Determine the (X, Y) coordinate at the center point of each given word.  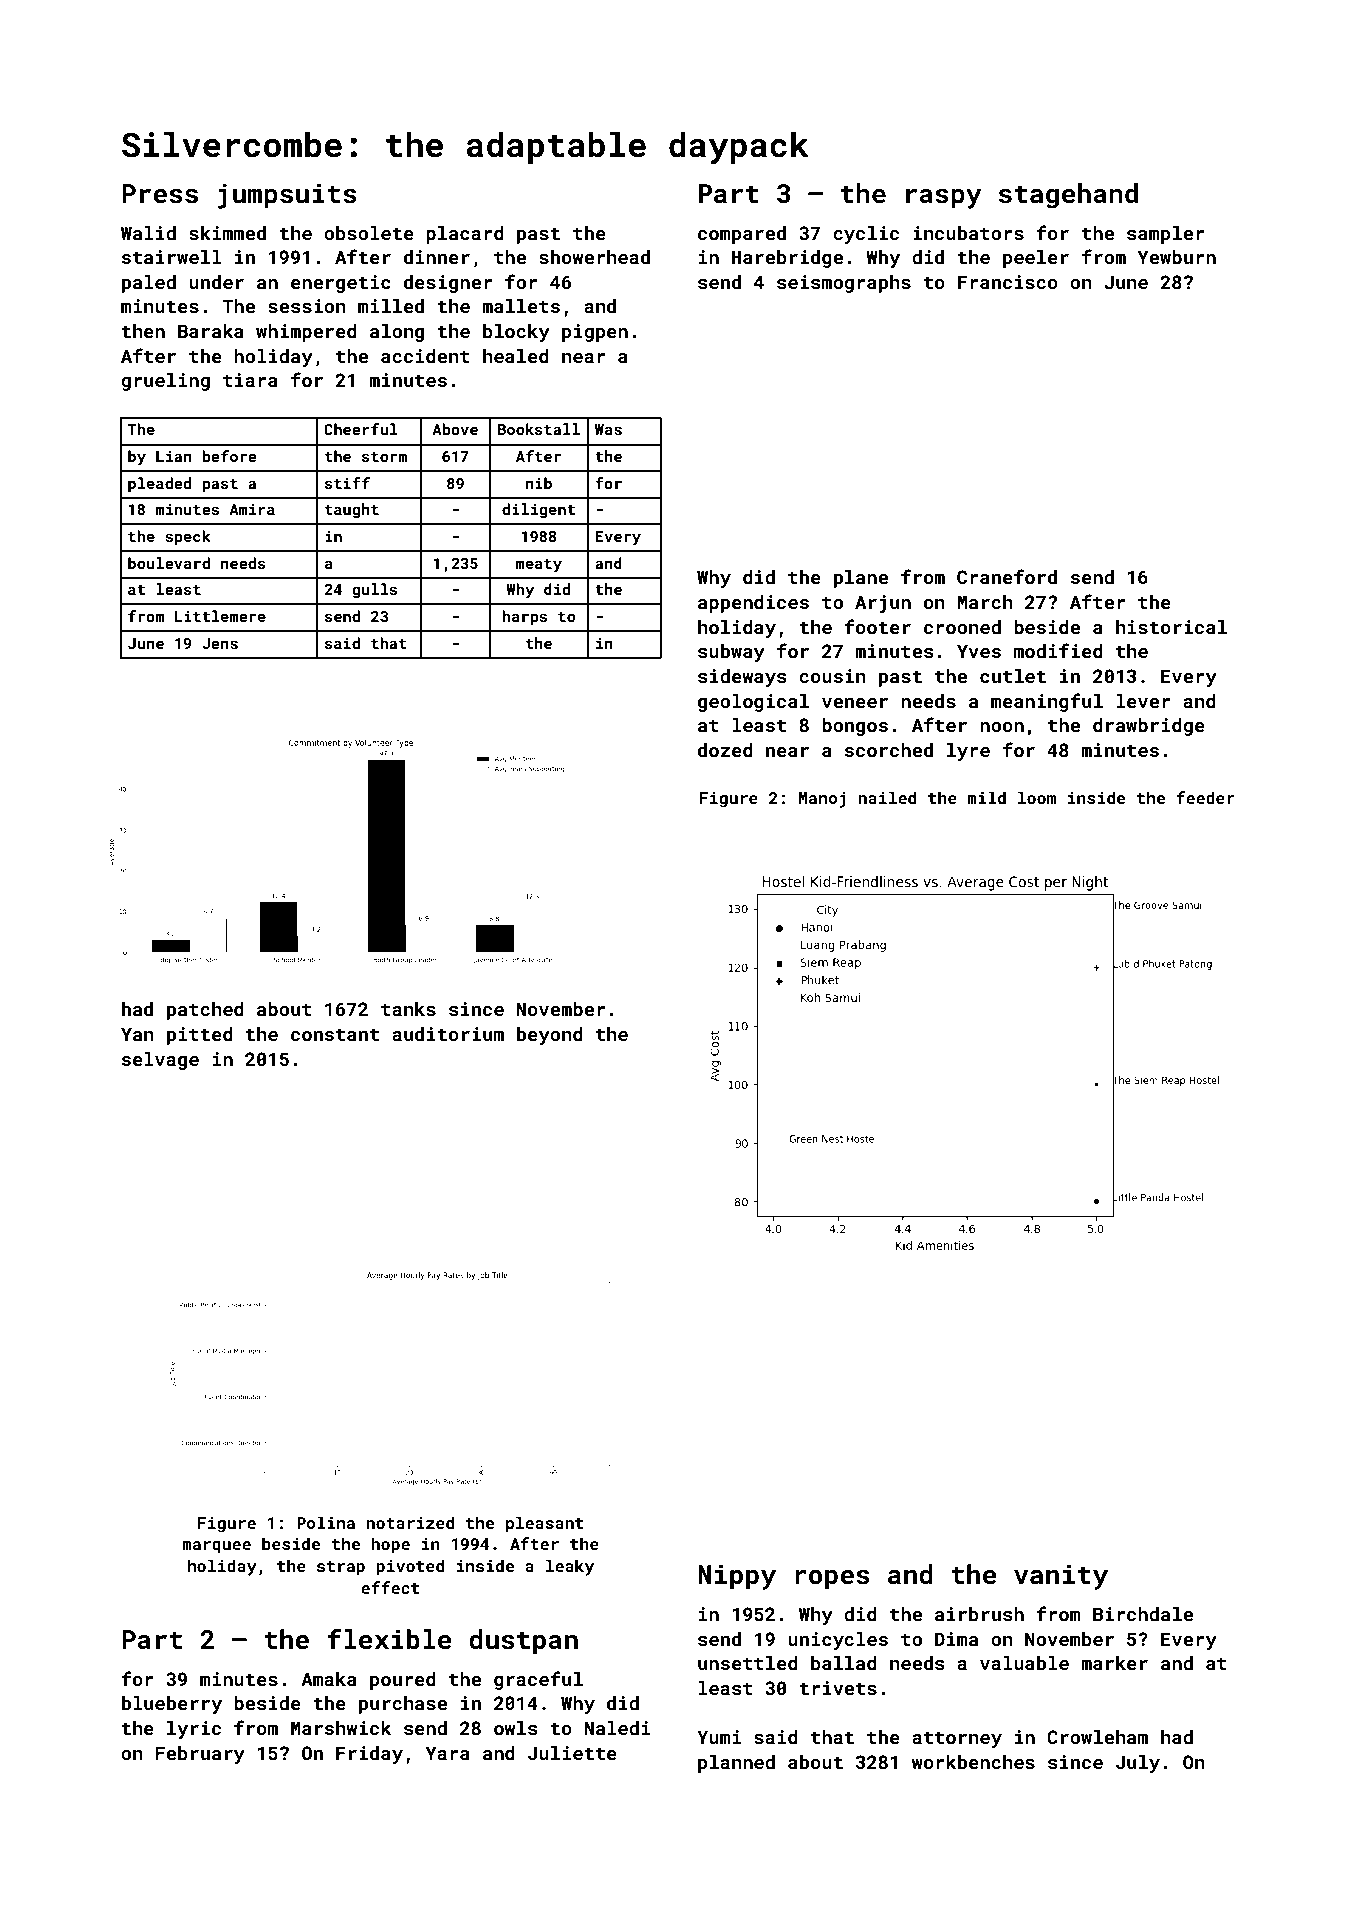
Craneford (1007, 576)
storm (384, 457)
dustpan (523, 1642)
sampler (1166, 235)
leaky (570, 1567)
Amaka (329, 1679)
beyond (550, 1036)
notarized (410, 1522)
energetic (341, 284)
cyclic (866, 235)
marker (1114, 1663)
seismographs (844, 284)
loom (1037, 797)
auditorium (448, 1034)
